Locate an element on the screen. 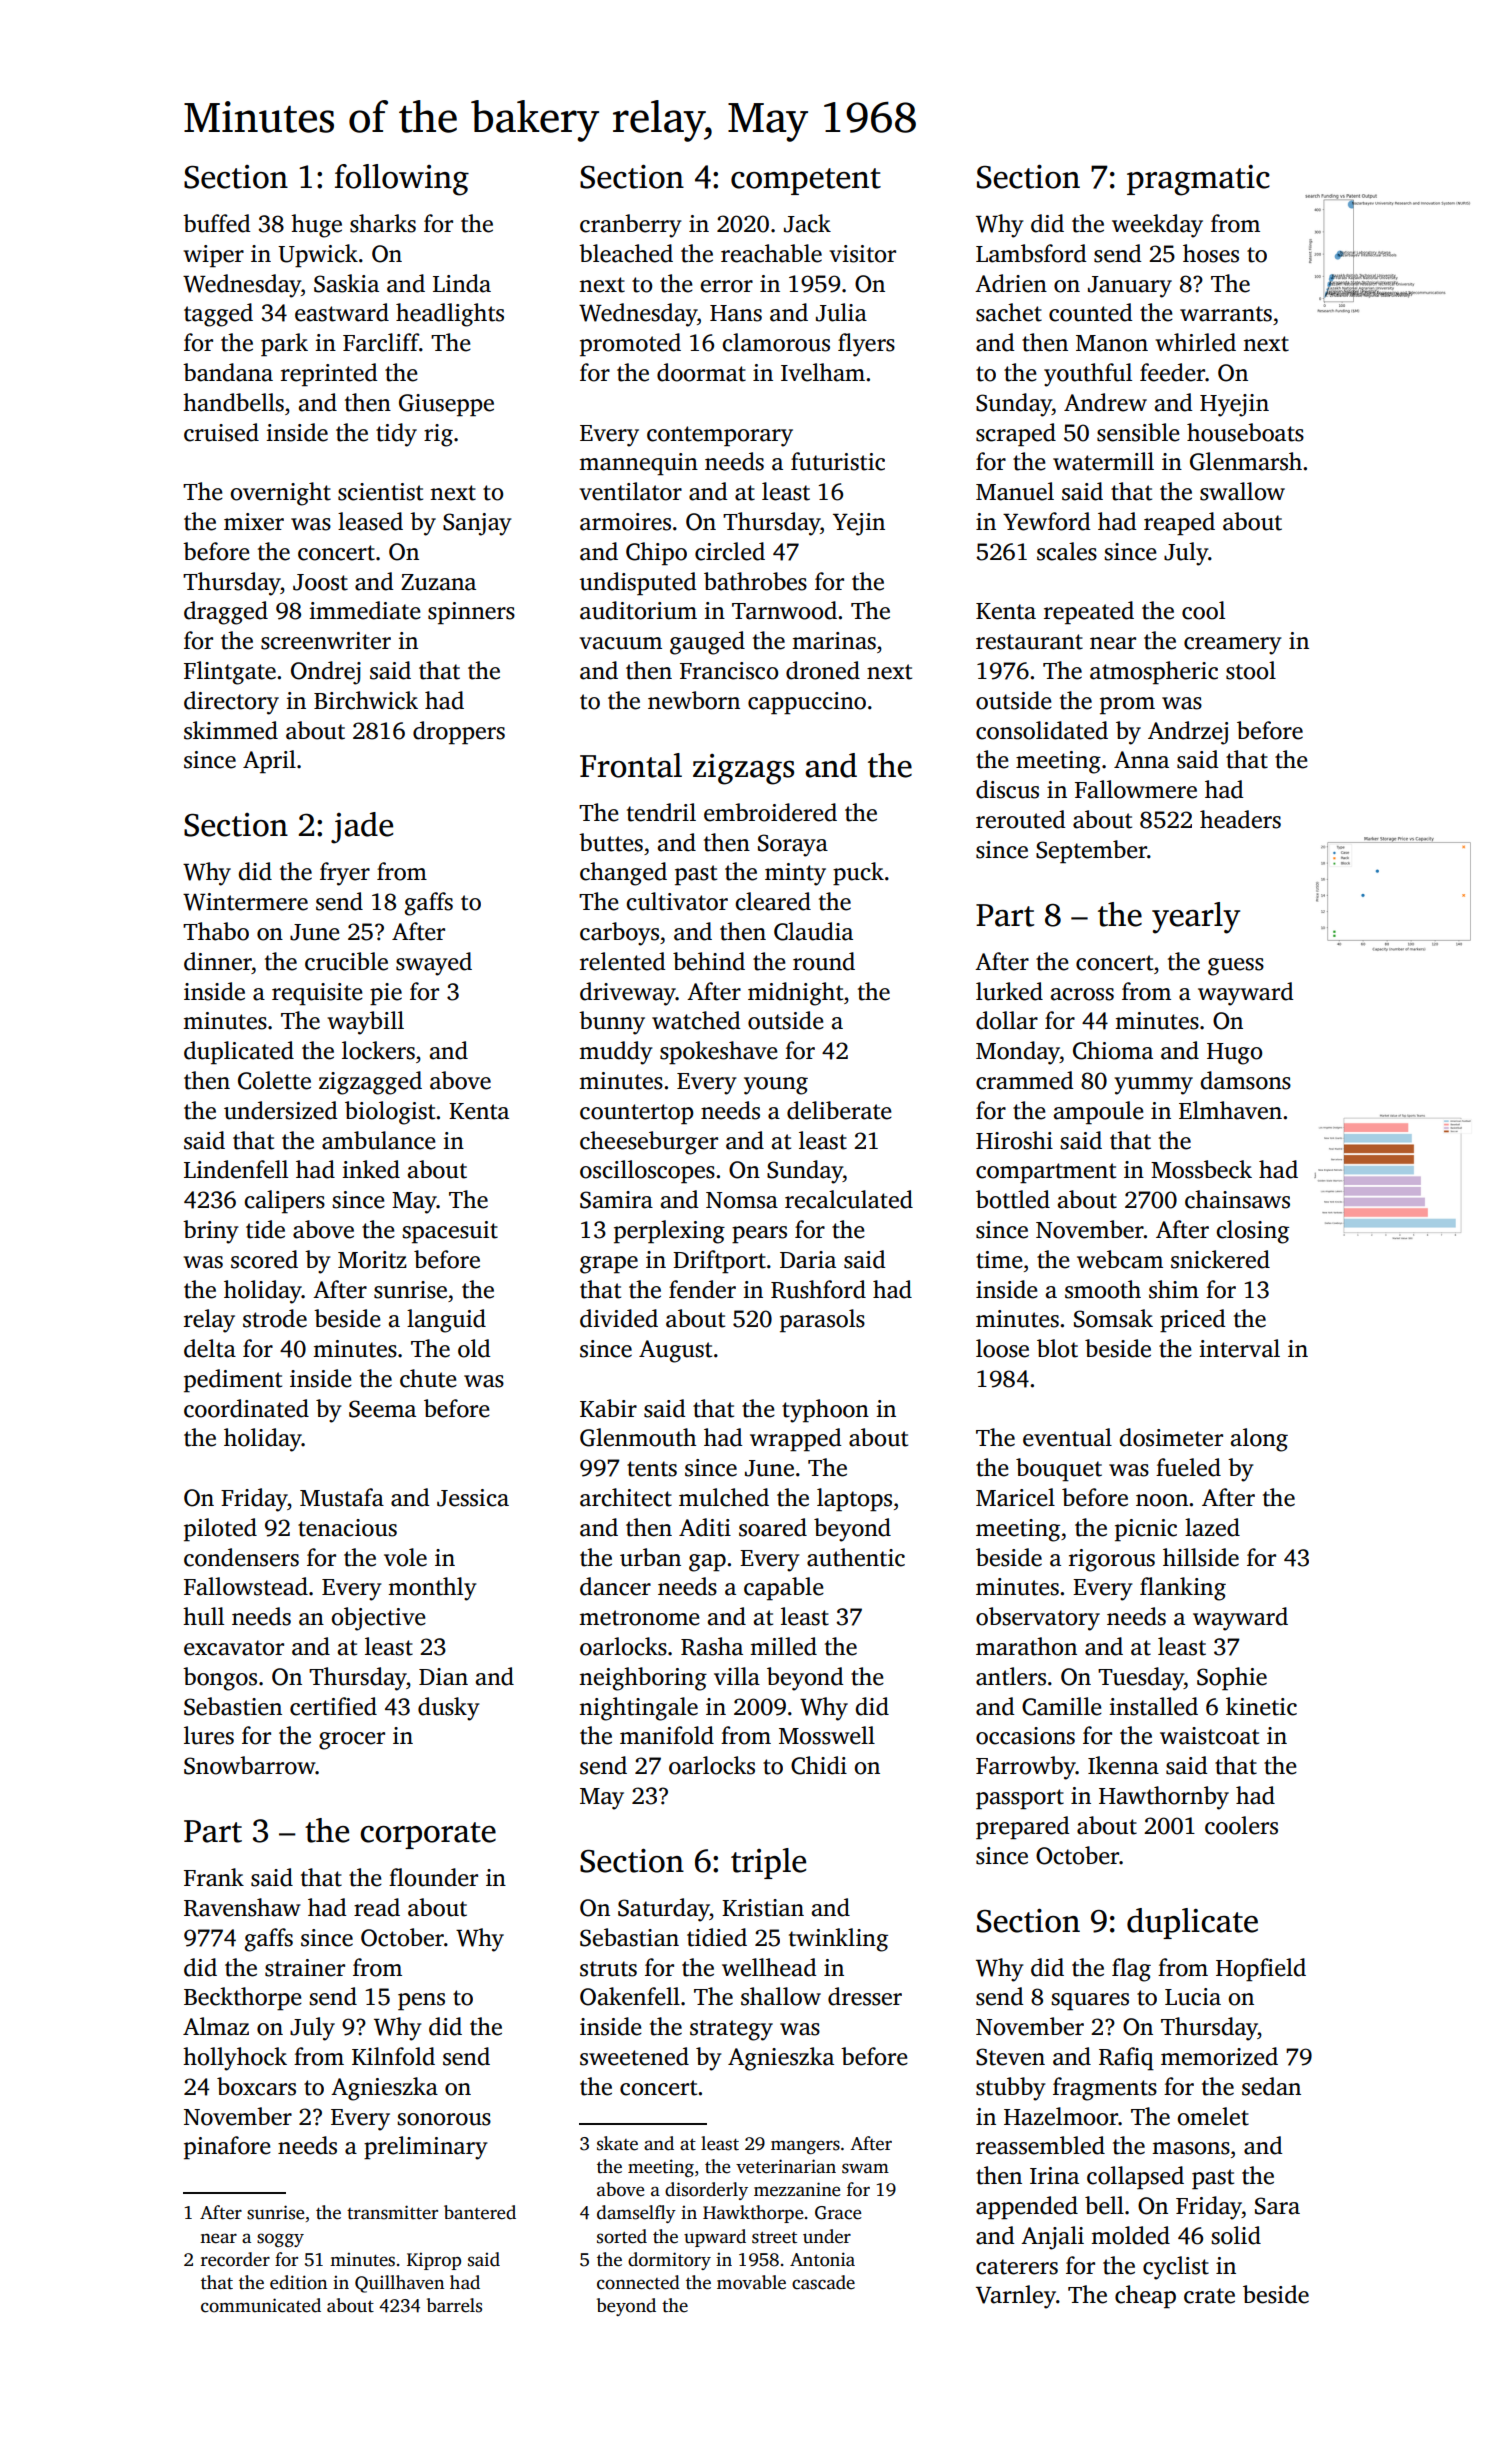 Image resolution: width=1496 pixels, height=2464 pixels. movable is located at coordinates (751, 2282).
